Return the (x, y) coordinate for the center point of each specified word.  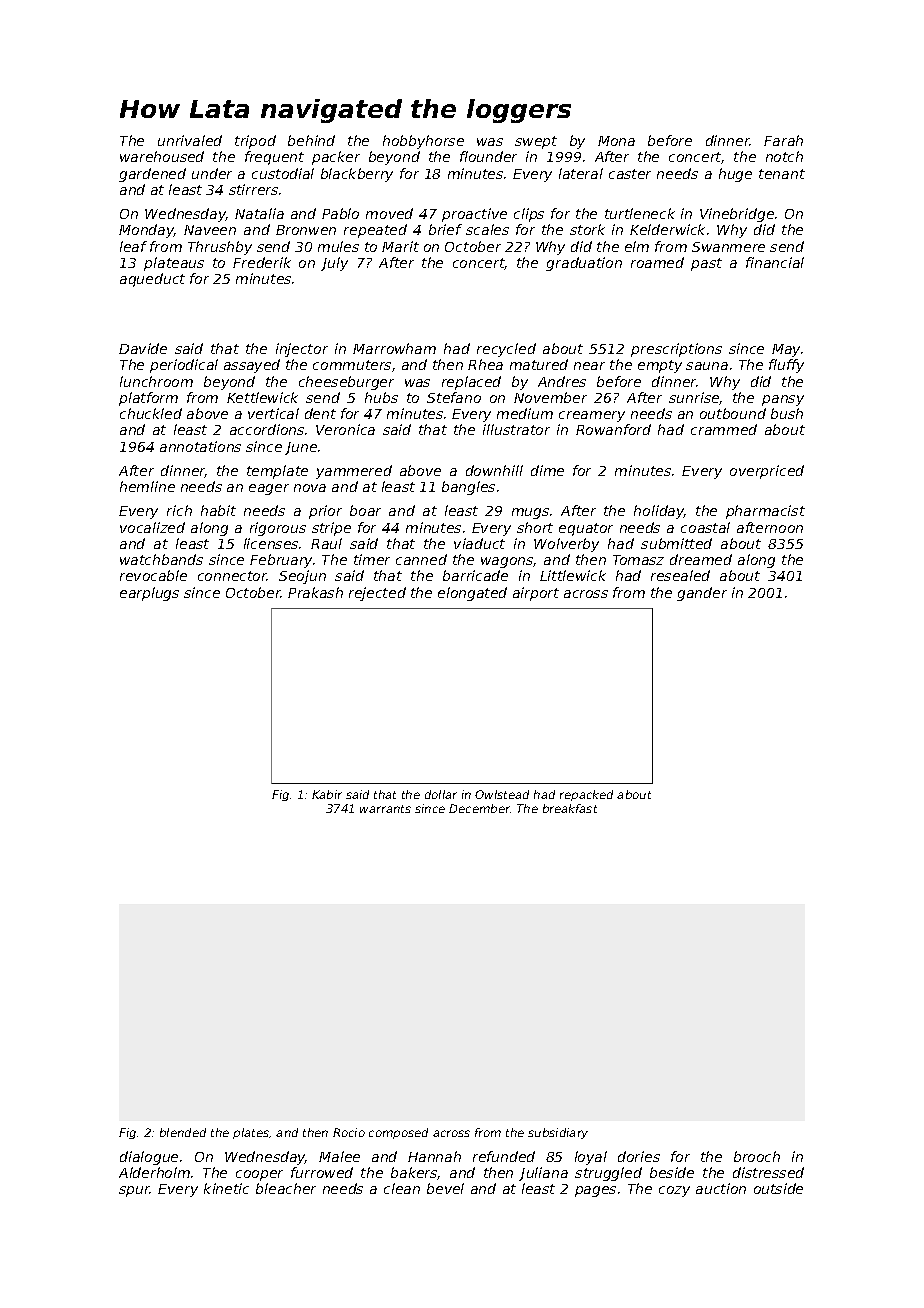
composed (398, 1133)
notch (784, 156)
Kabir (327, 794)
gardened (152, 175)
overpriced (767, 472)
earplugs (149, 594)
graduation (584, 264)
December (479, 808)
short (535, 527)
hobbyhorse (423, 142)
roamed (657, 262)
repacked (586, 795)
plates (251, 1133)
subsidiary (558, 1133)
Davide (143, 348)
